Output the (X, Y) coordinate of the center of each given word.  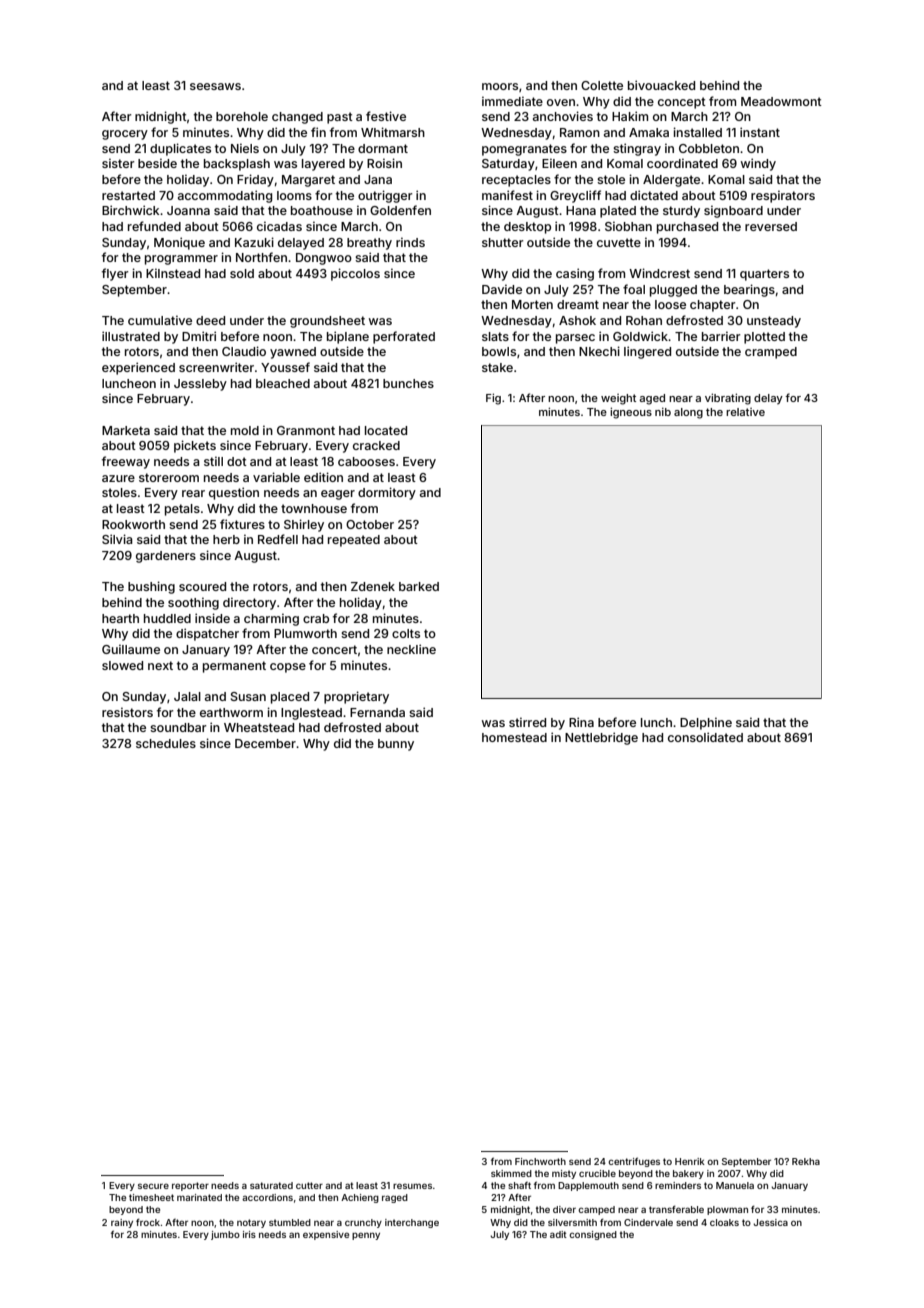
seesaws (215, 86)
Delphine (706, 723)
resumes (412, 1186)
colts (406, 633)
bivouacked (661, 85)
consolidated (705, 737)
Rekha (806, 1161)
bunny (396, 745)
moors (500, 86)
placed (290, 698)
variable (276, 477)
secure (153, 1186)
